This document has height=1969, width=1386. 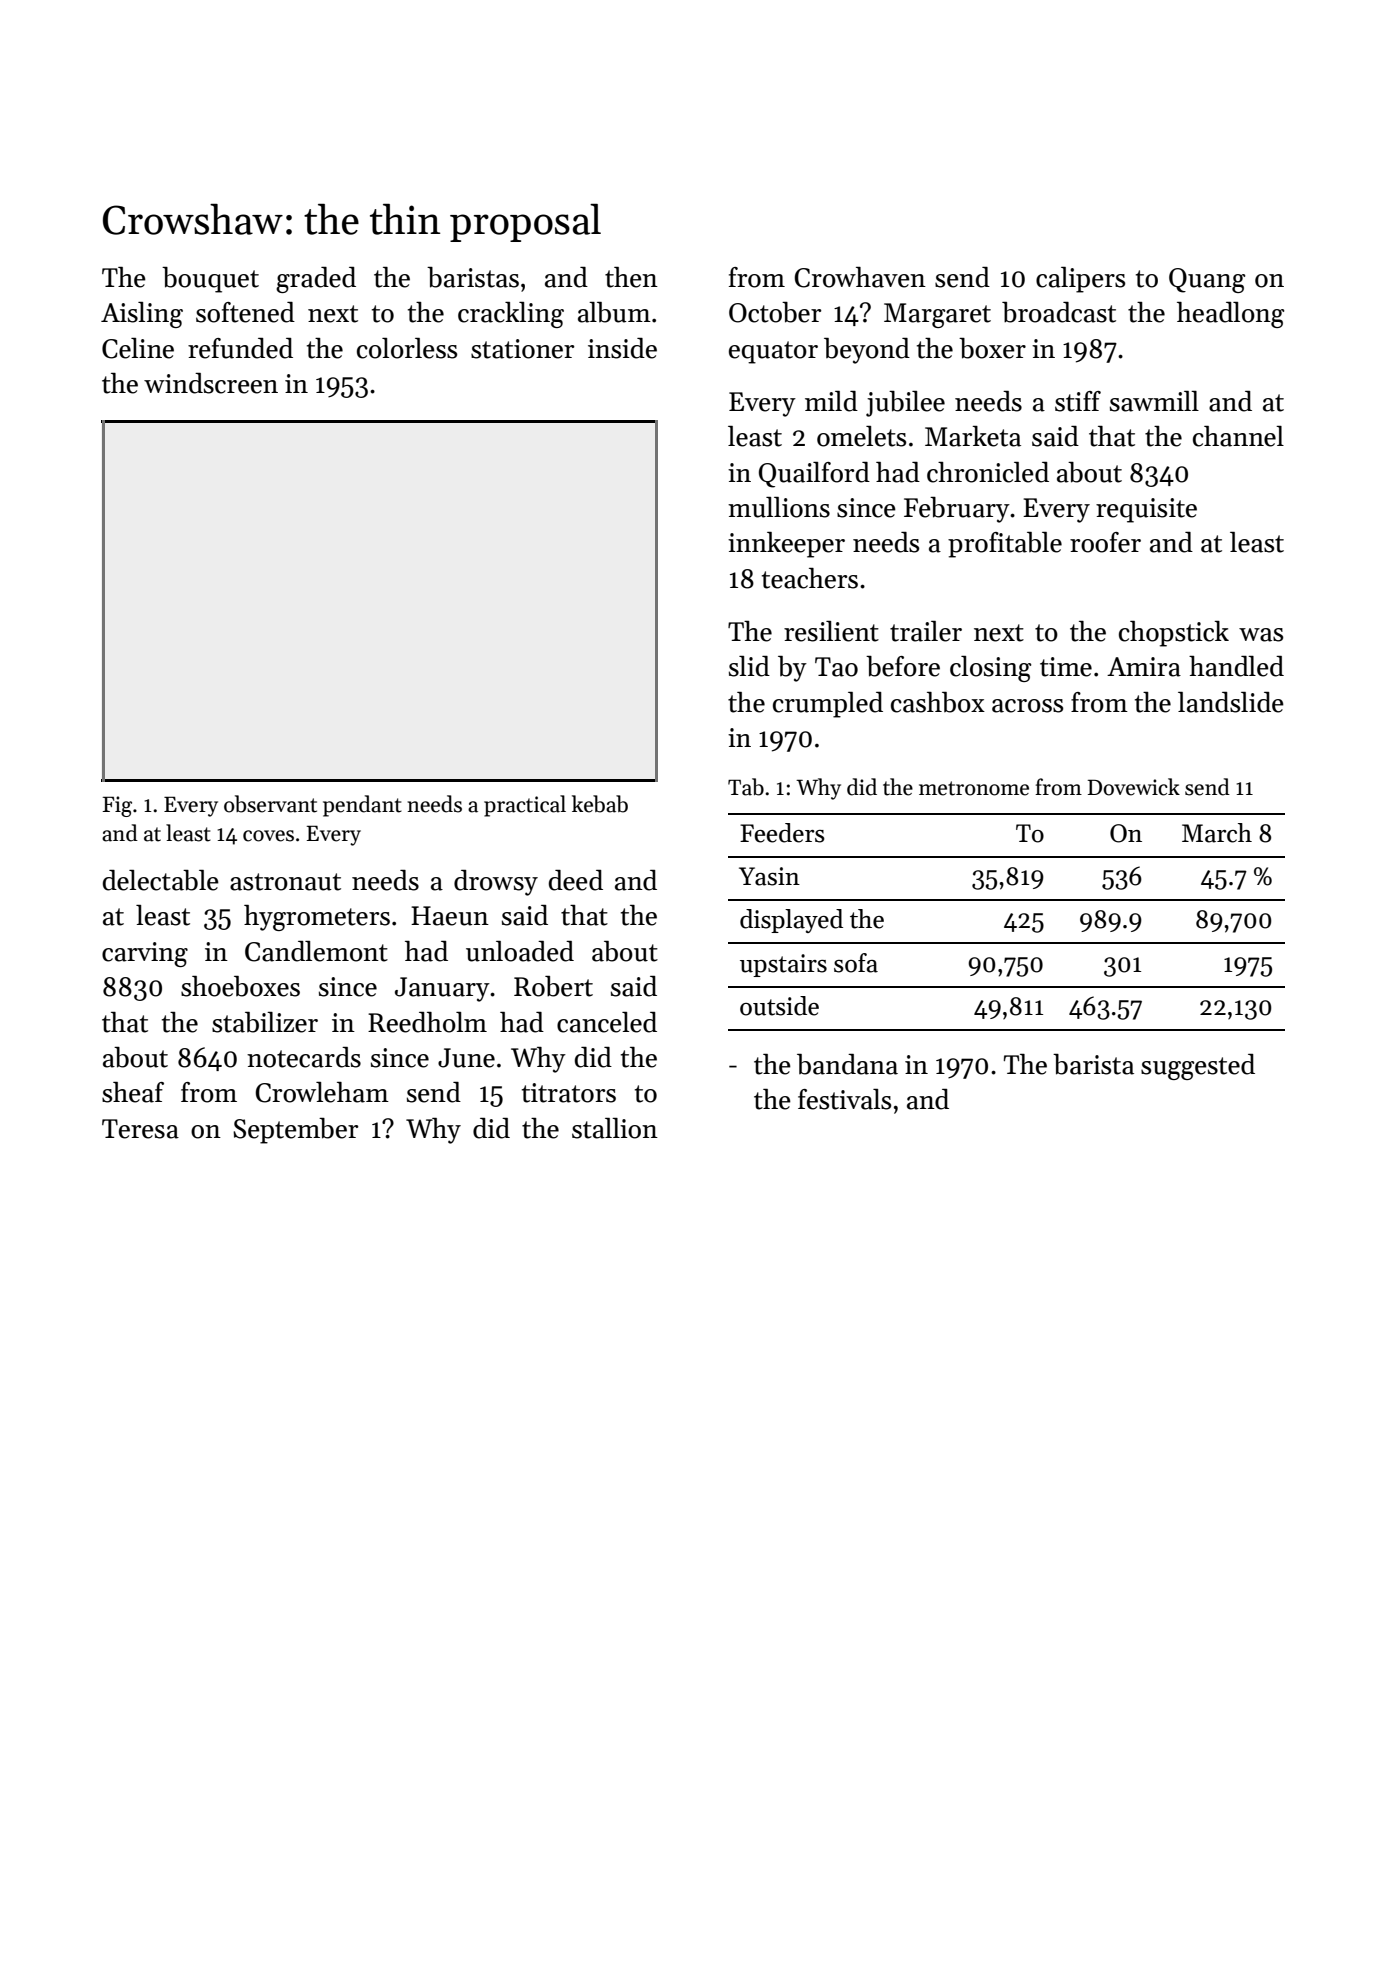 I want to click on graded, so click(x=316, y=280).
